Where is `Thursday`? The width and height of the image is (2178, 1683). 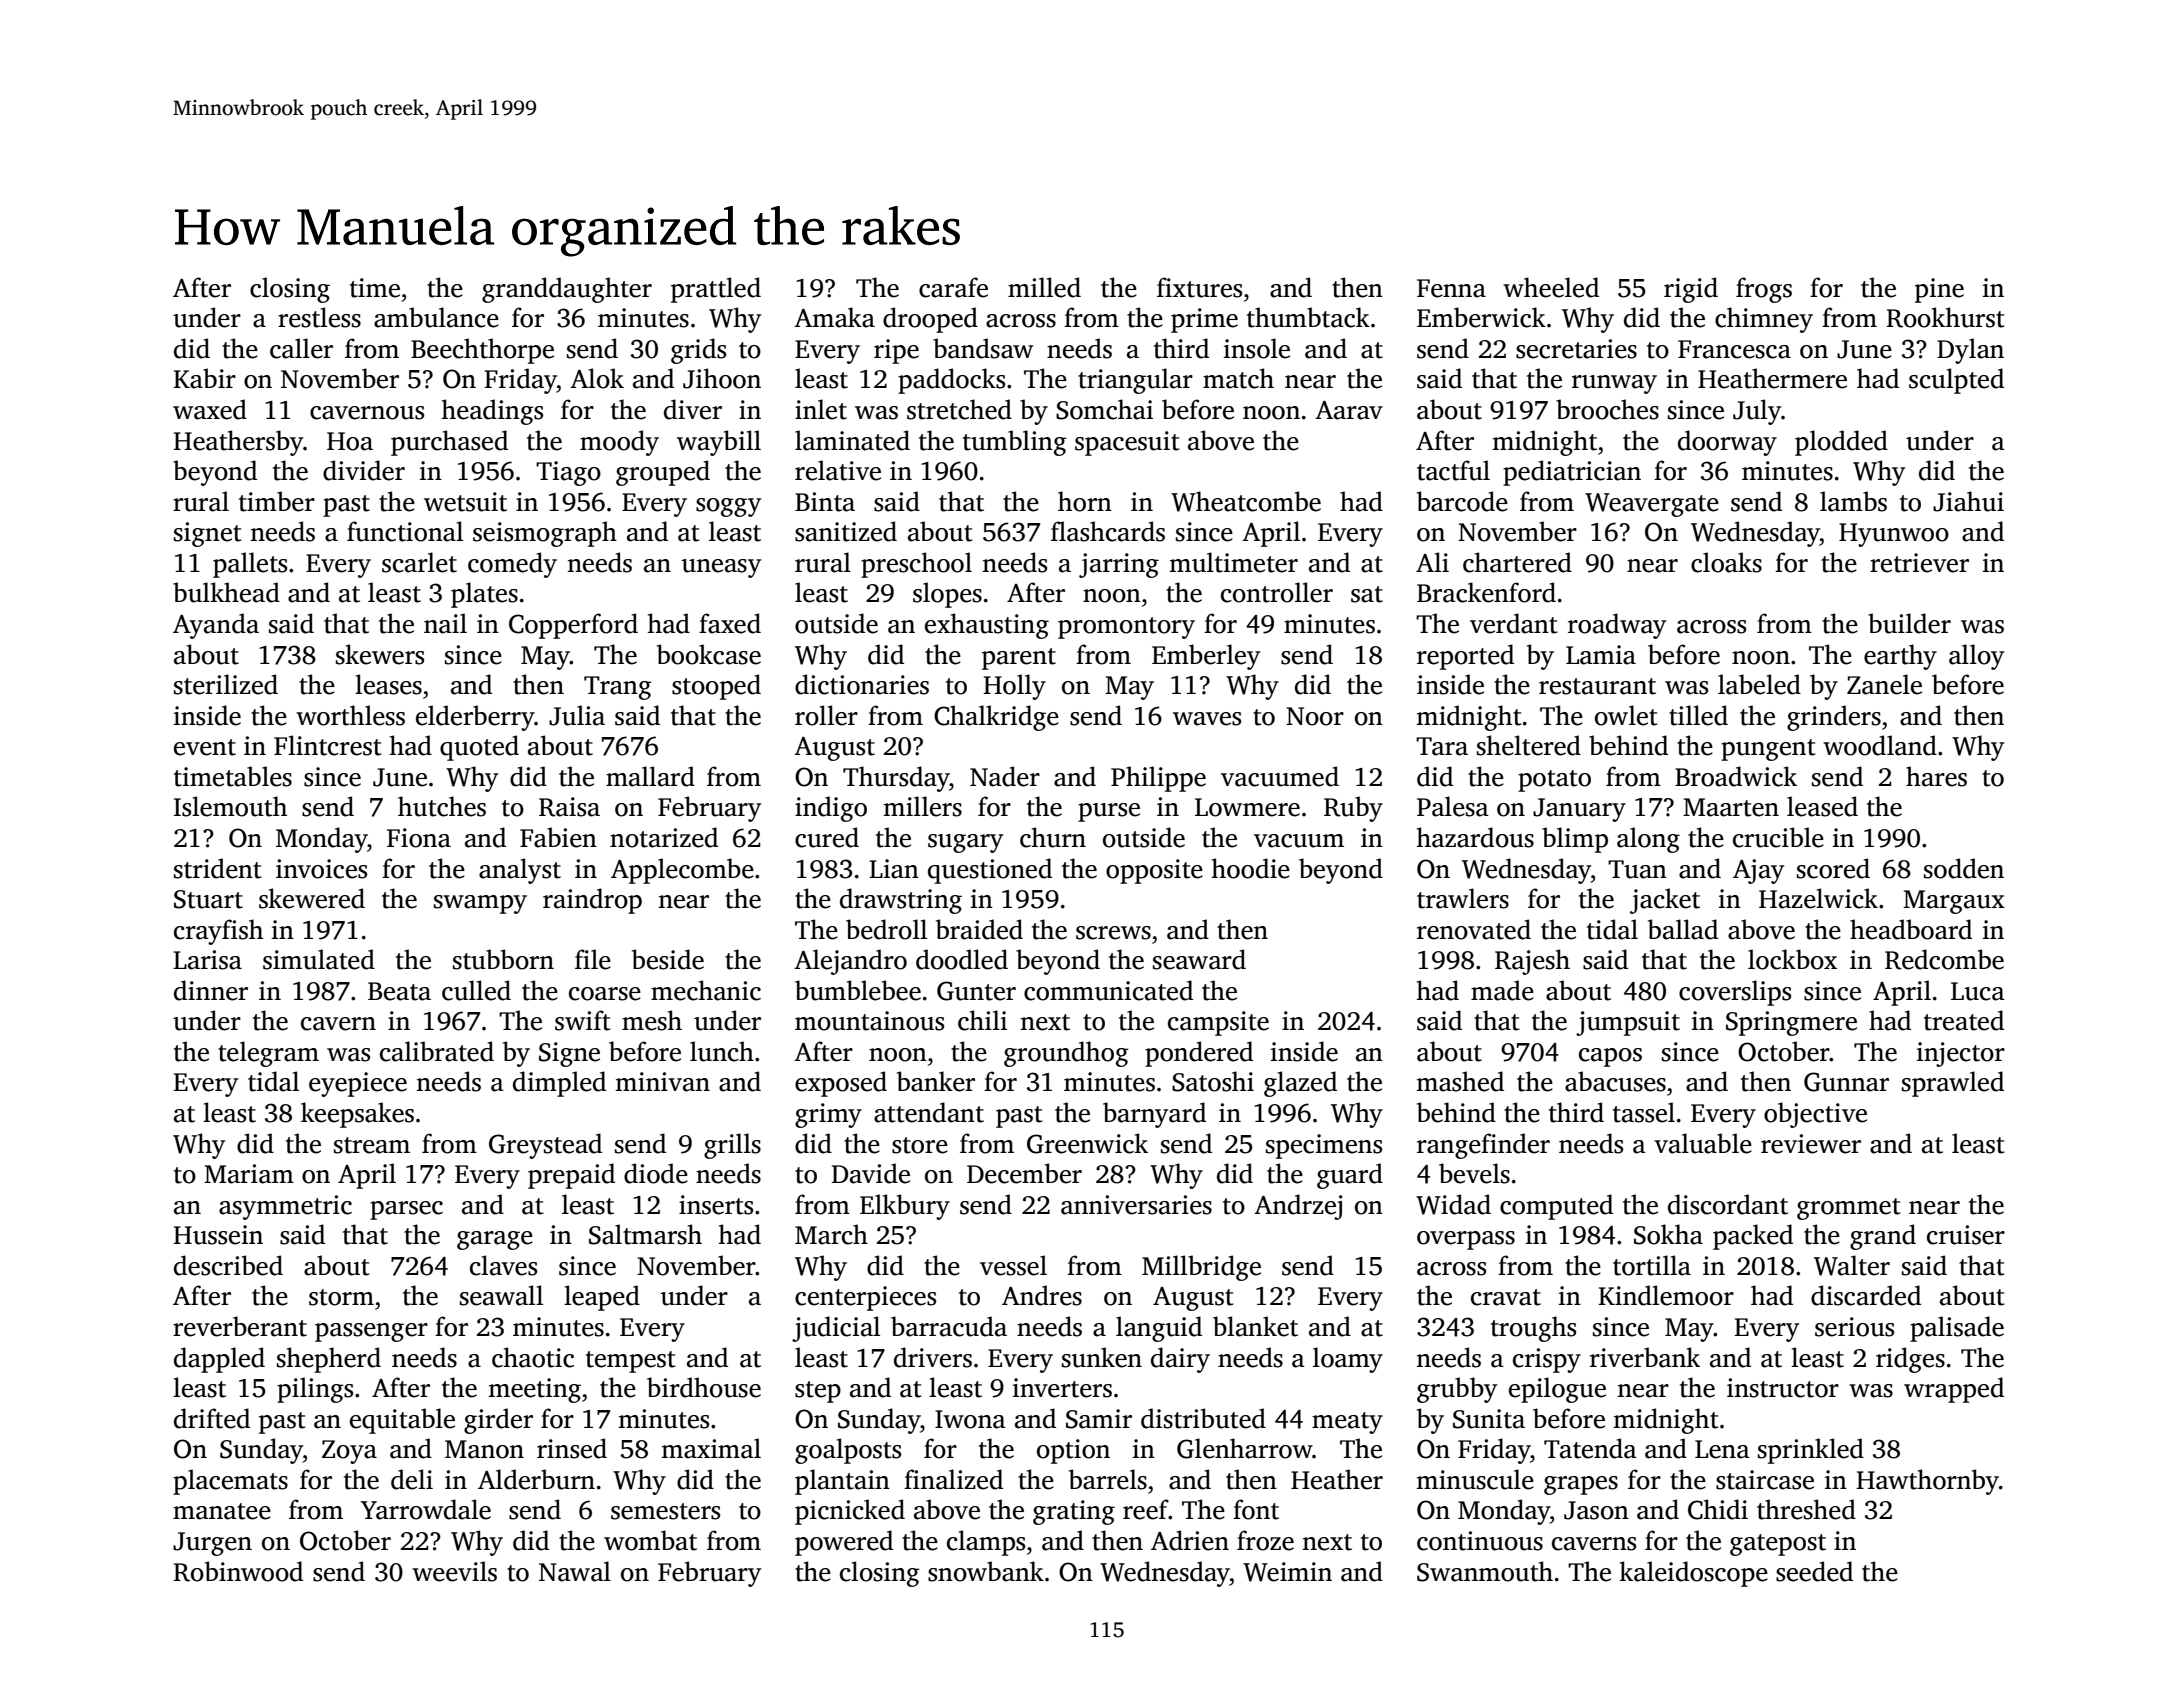
Thursday is located at coordinates (896, 779).
